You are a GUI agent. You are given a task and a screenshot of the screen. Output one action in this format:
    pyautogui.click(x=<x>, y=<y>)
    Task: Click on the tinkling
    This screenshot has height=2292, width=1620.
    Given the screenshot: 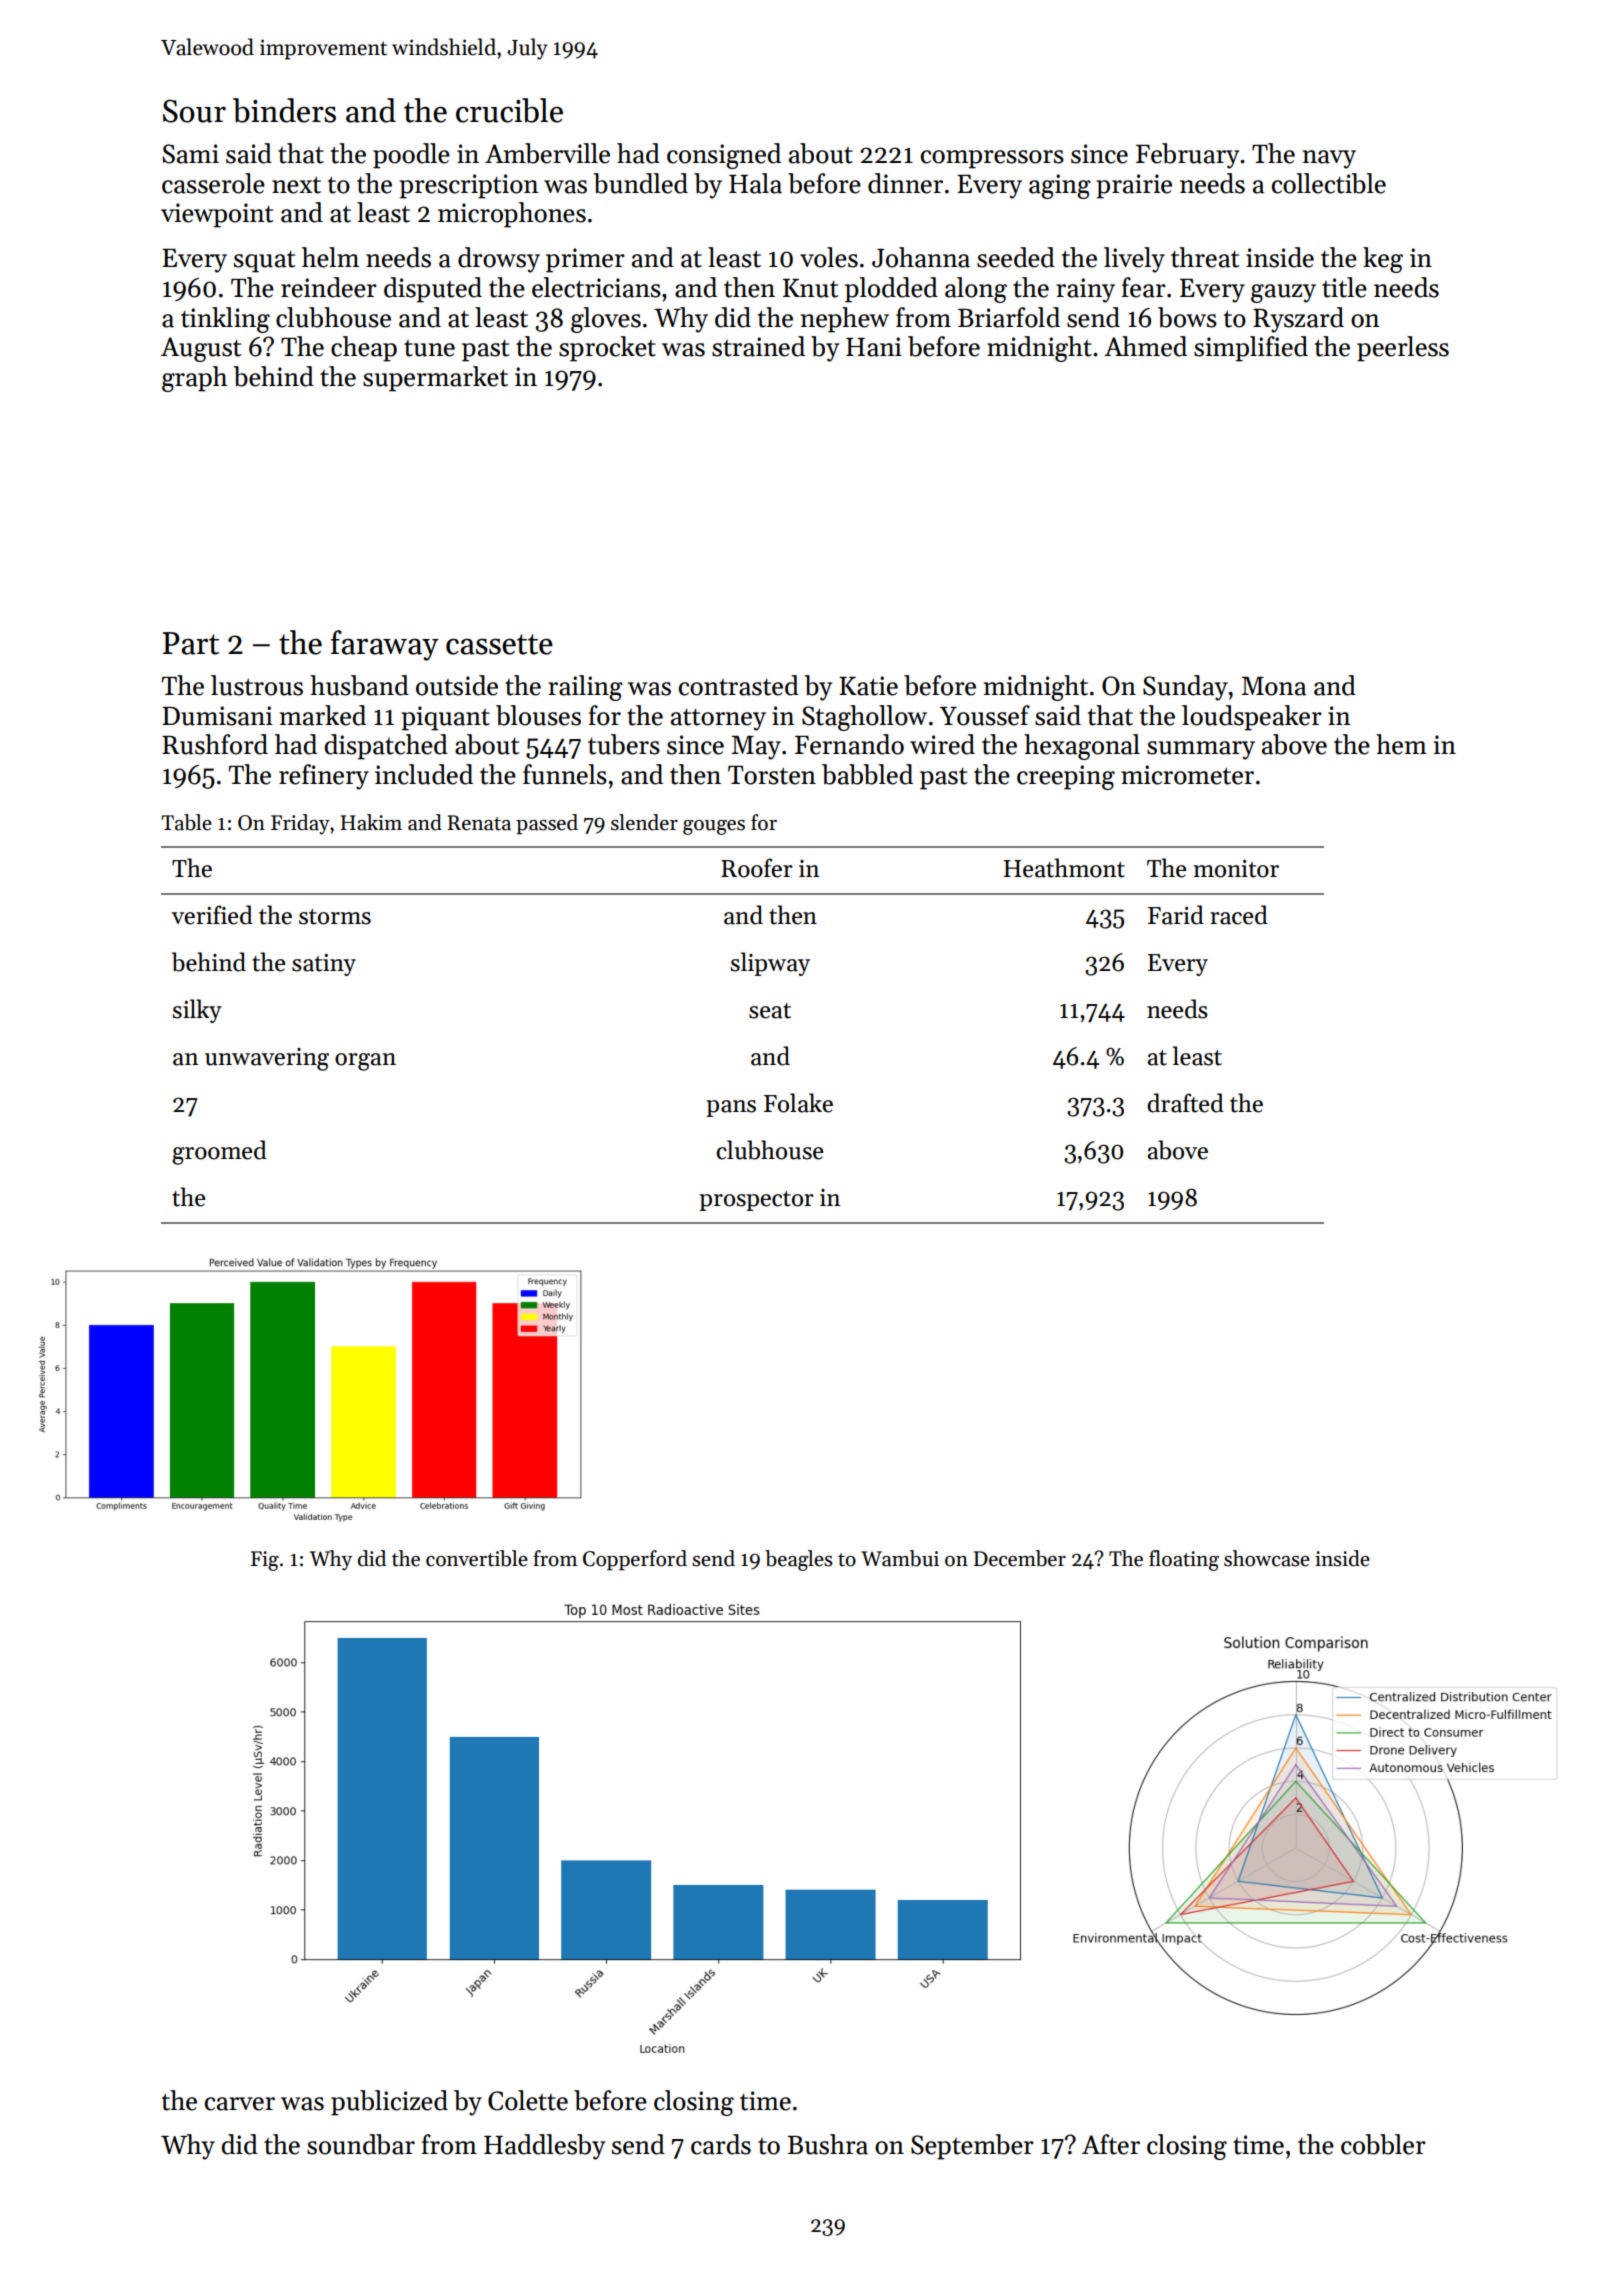 What is the action you would take?
    pyautogui.click(x=225, y=320)
